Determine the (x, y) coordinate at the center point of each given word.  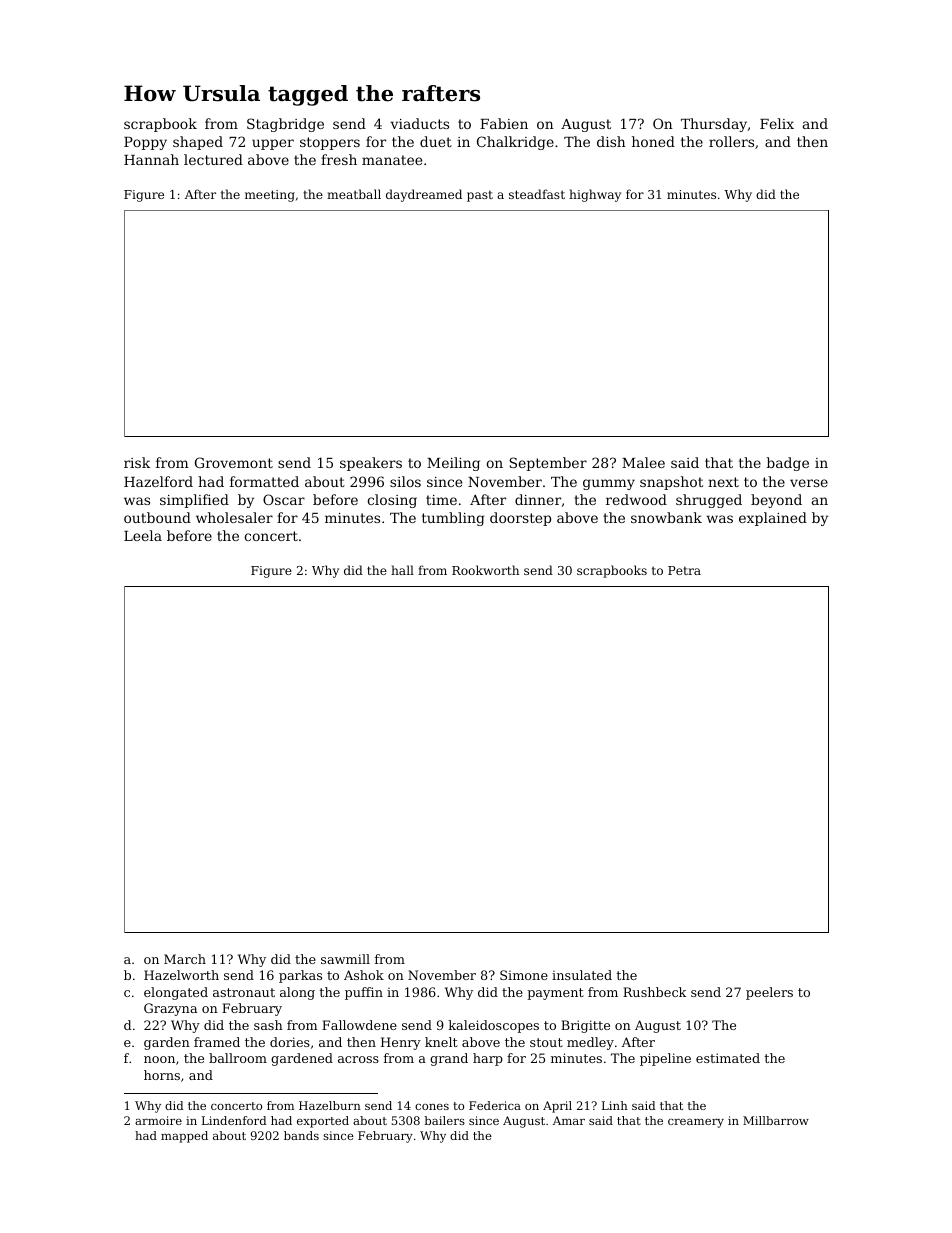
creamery (696, 1123)
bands (301, 1135)
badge (788, 464)
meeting (270, 196)
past (480, 196)
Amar (569, 1120)
